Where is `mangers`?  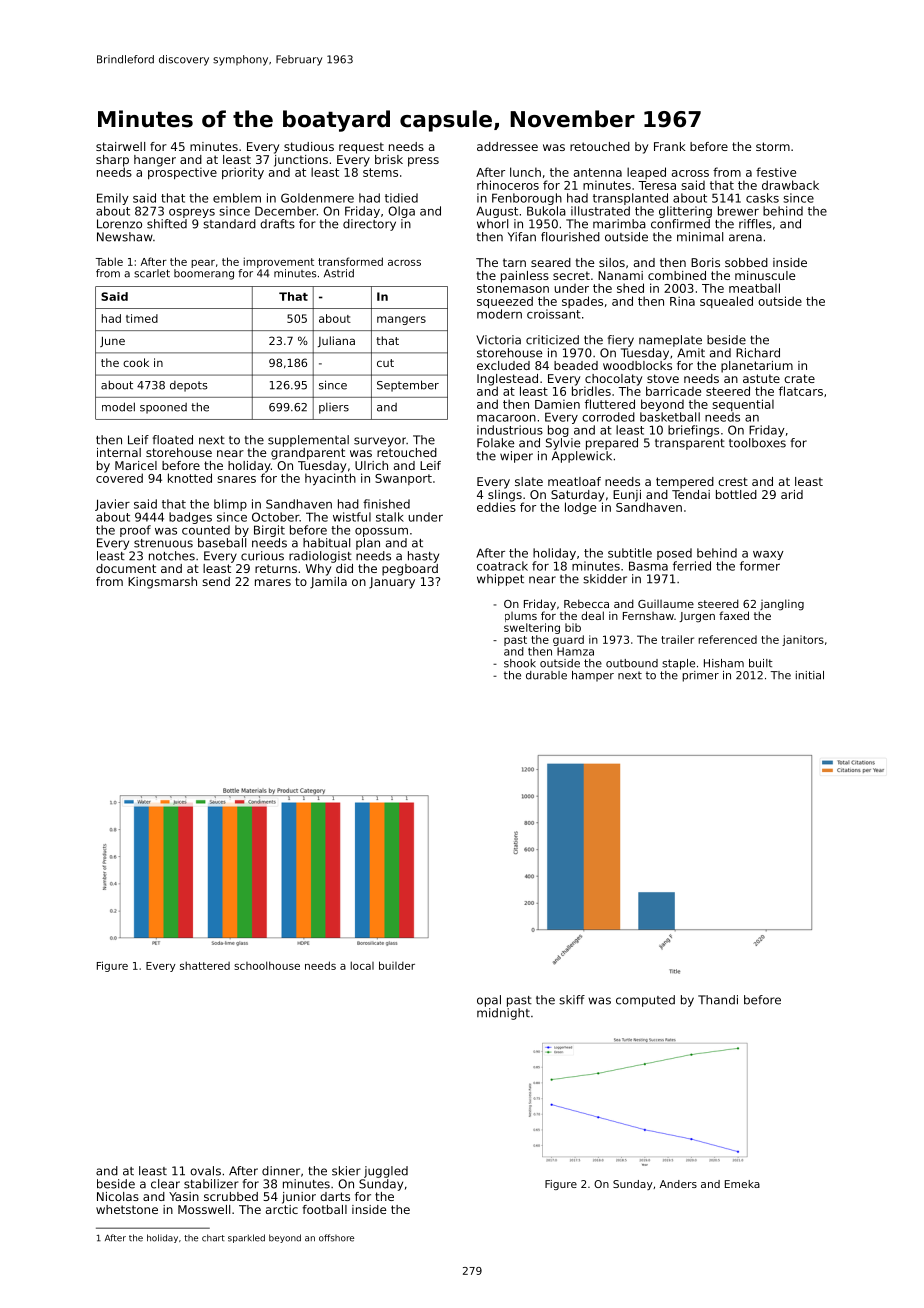
mangers is located at coordinates (401, 320).
